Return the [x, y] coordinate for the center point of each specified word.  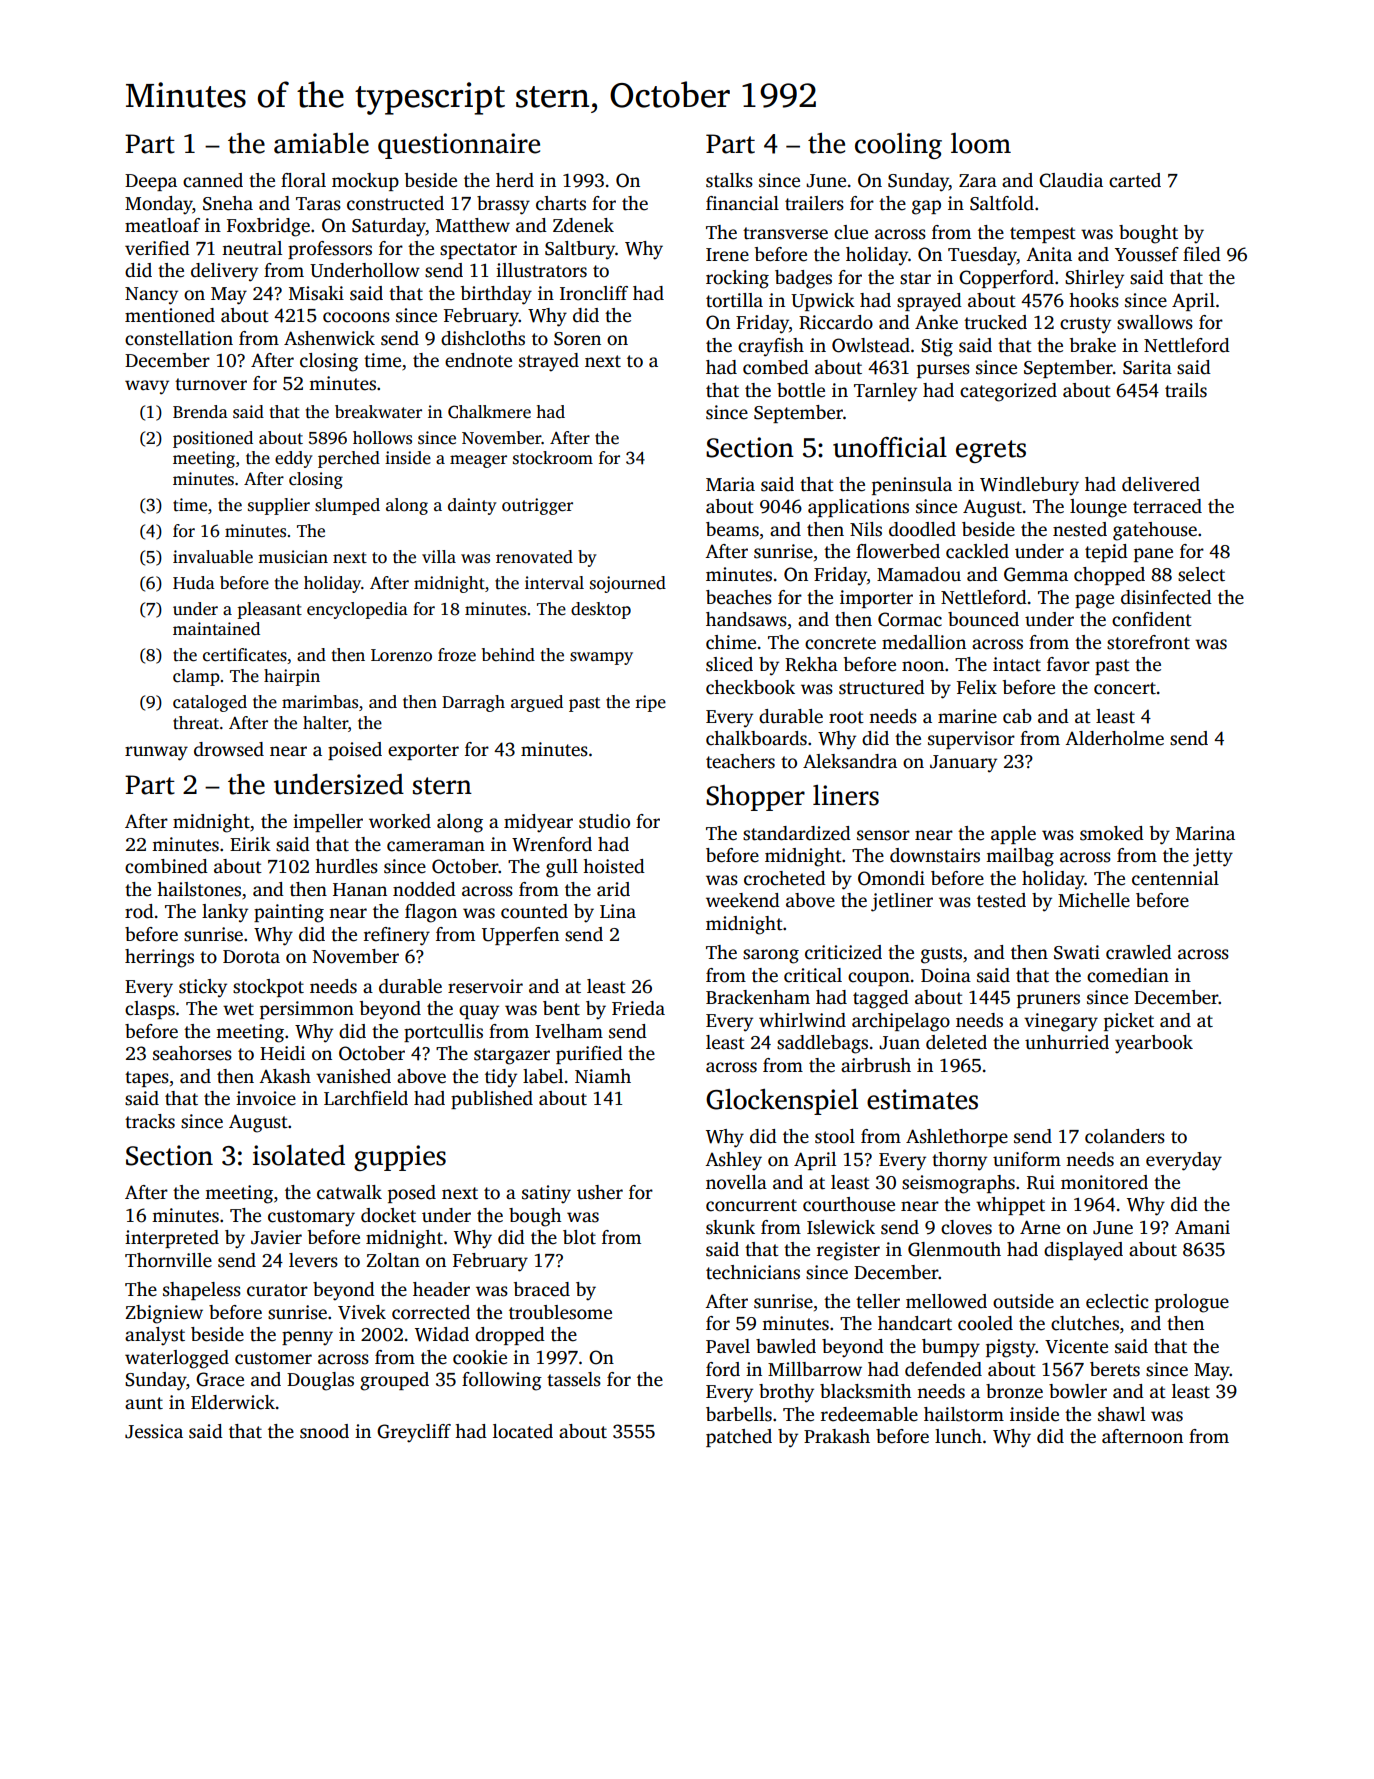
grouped [394, 1381]
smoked [1112, 833]
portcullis [443, 1033]
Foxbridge [268, 227]
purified [589, 1055]
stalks [729, 180]
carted [1135, 180]
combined [166, 866]
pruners [1048, 1001]
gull [562, 868]
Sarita [1147, 367]
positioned [213, 439]
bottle [801, 390]
